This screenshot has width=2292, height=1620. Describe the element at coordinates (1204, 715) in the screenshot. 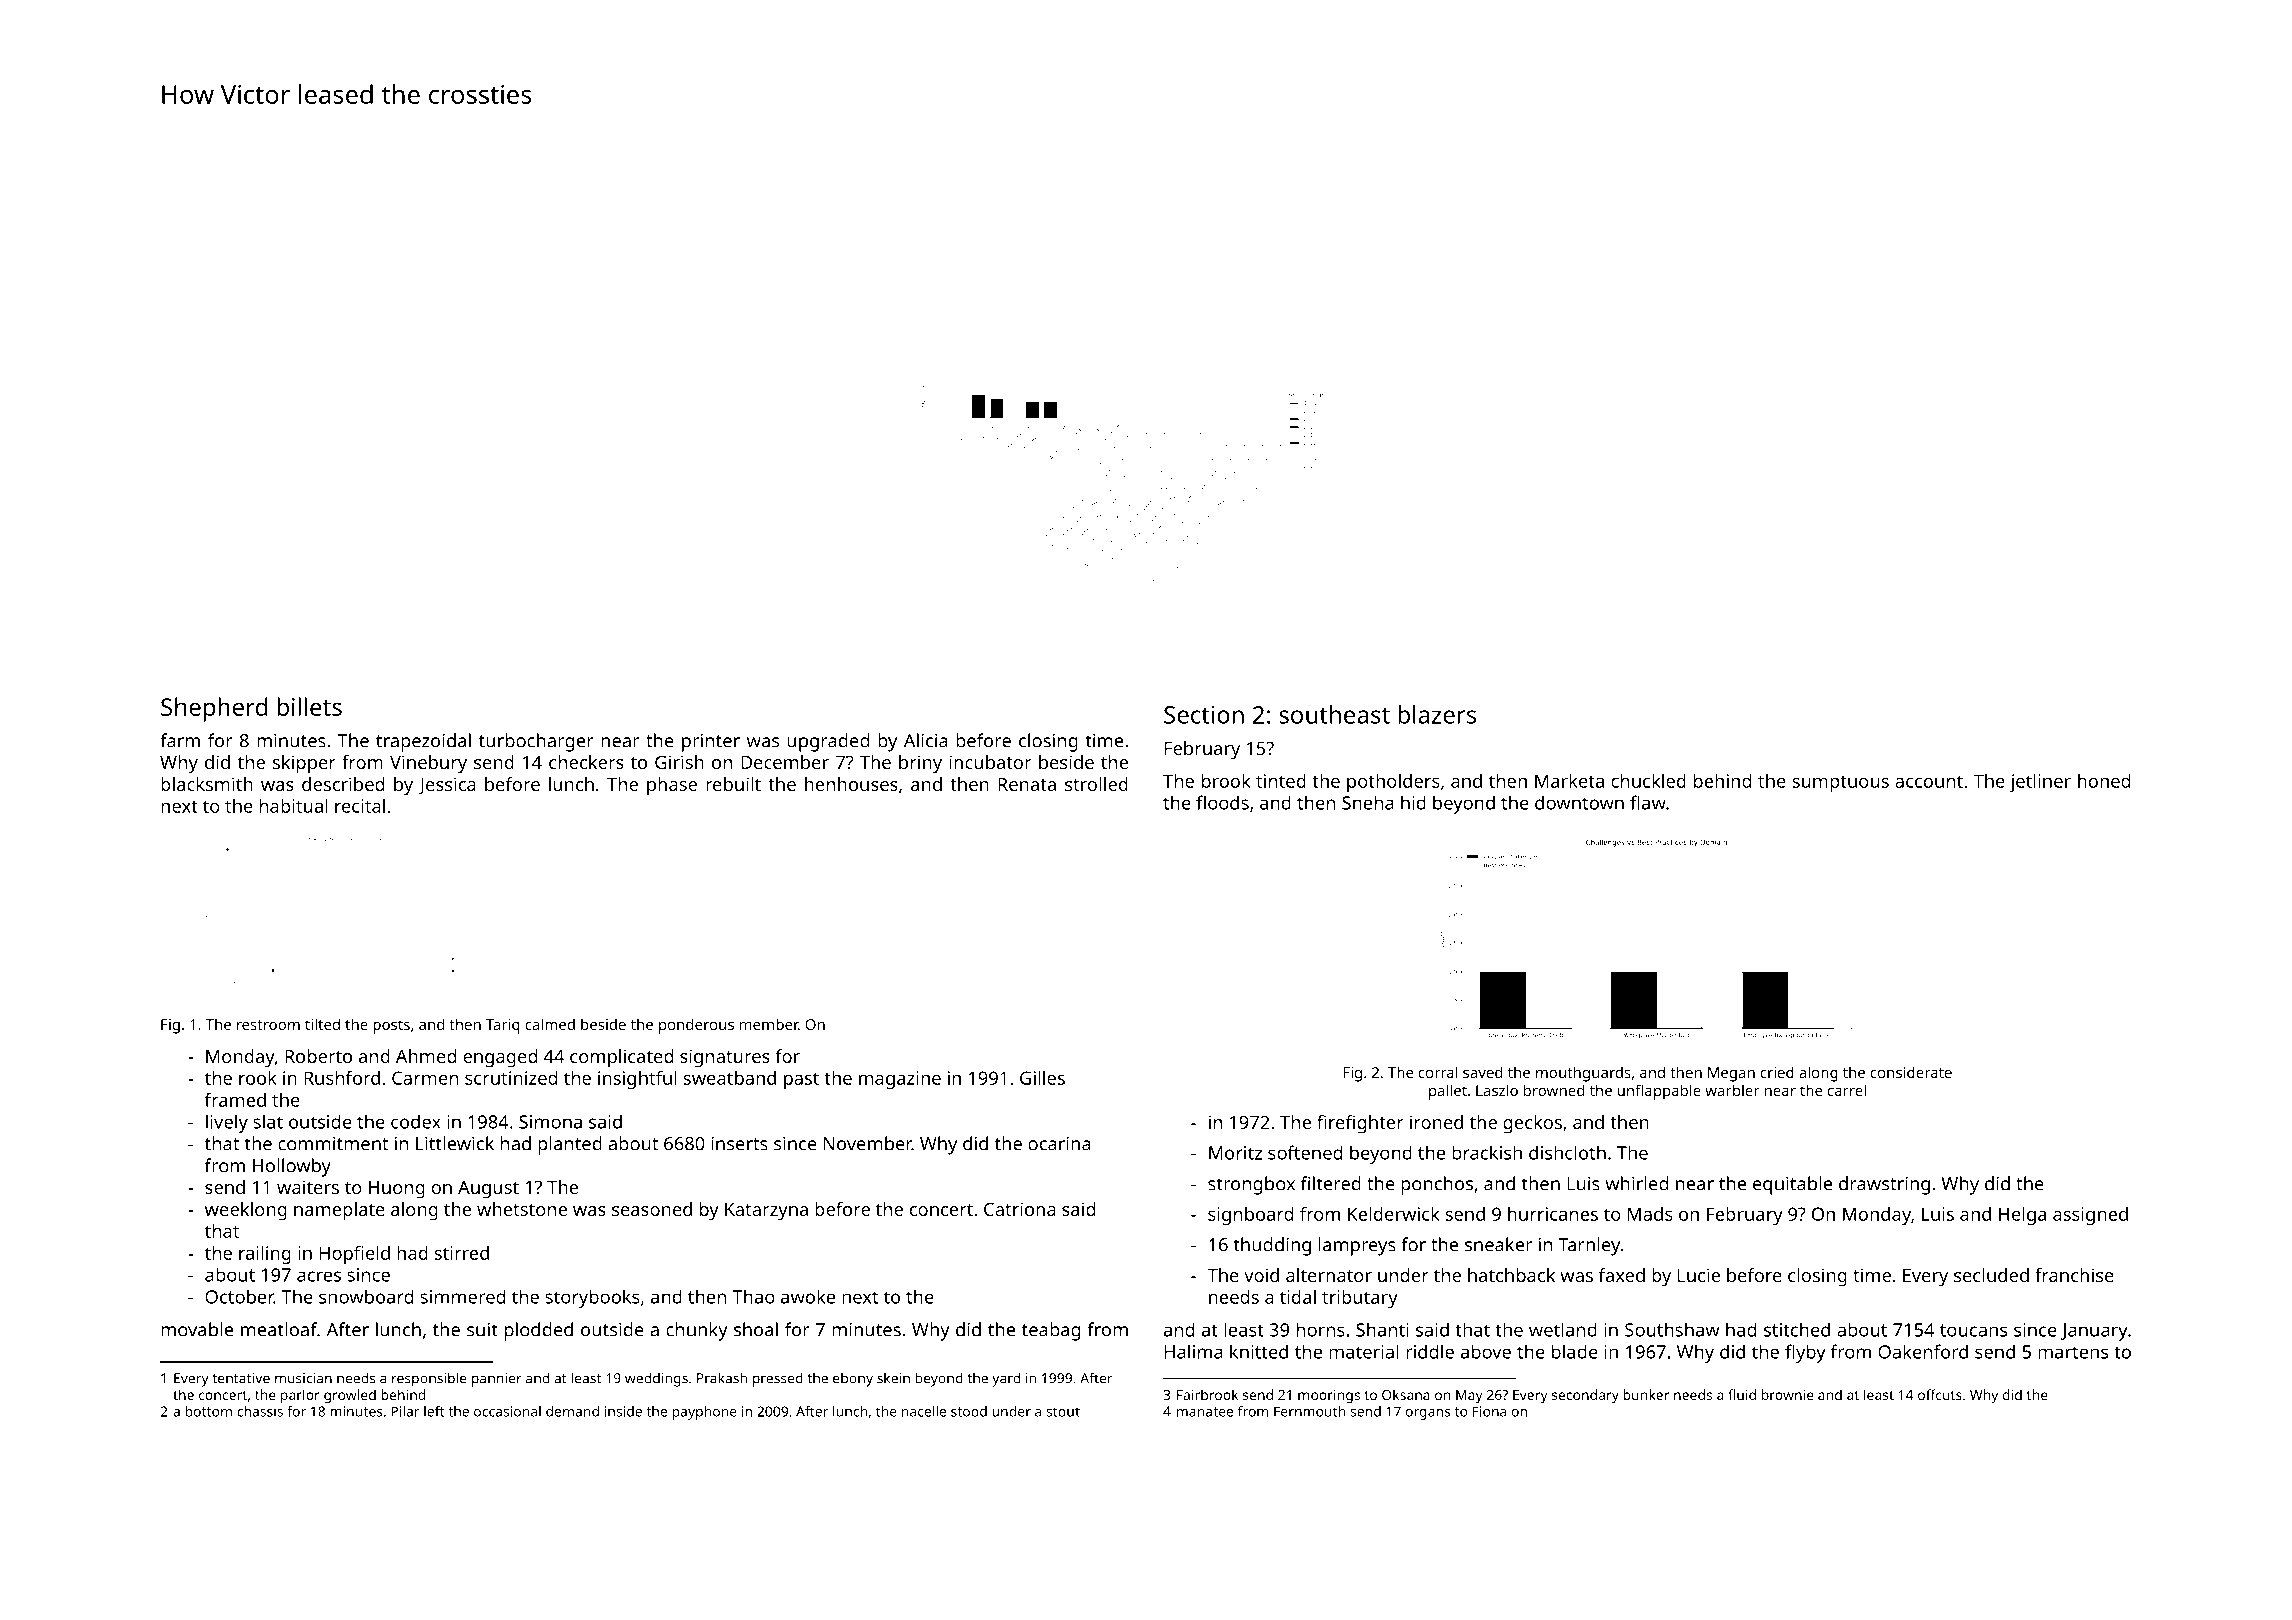

I see `Section` at that location.
